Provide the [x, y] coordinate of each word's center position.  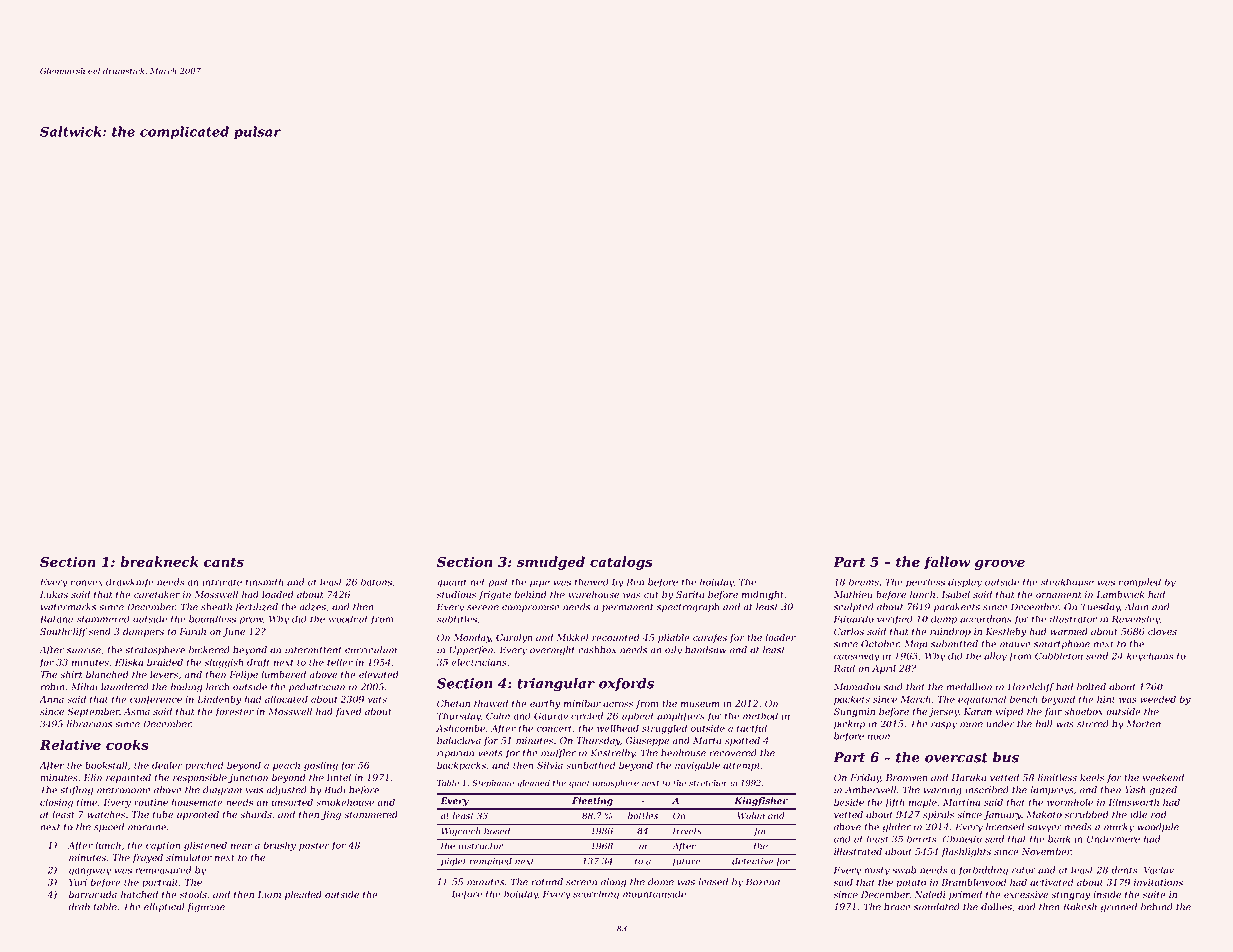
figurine [206, 908]
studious [456, 595]
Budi [335, 790]
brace [897, 907]
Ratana [56, 619]
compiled [1139, 583]
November [1046, 852]
